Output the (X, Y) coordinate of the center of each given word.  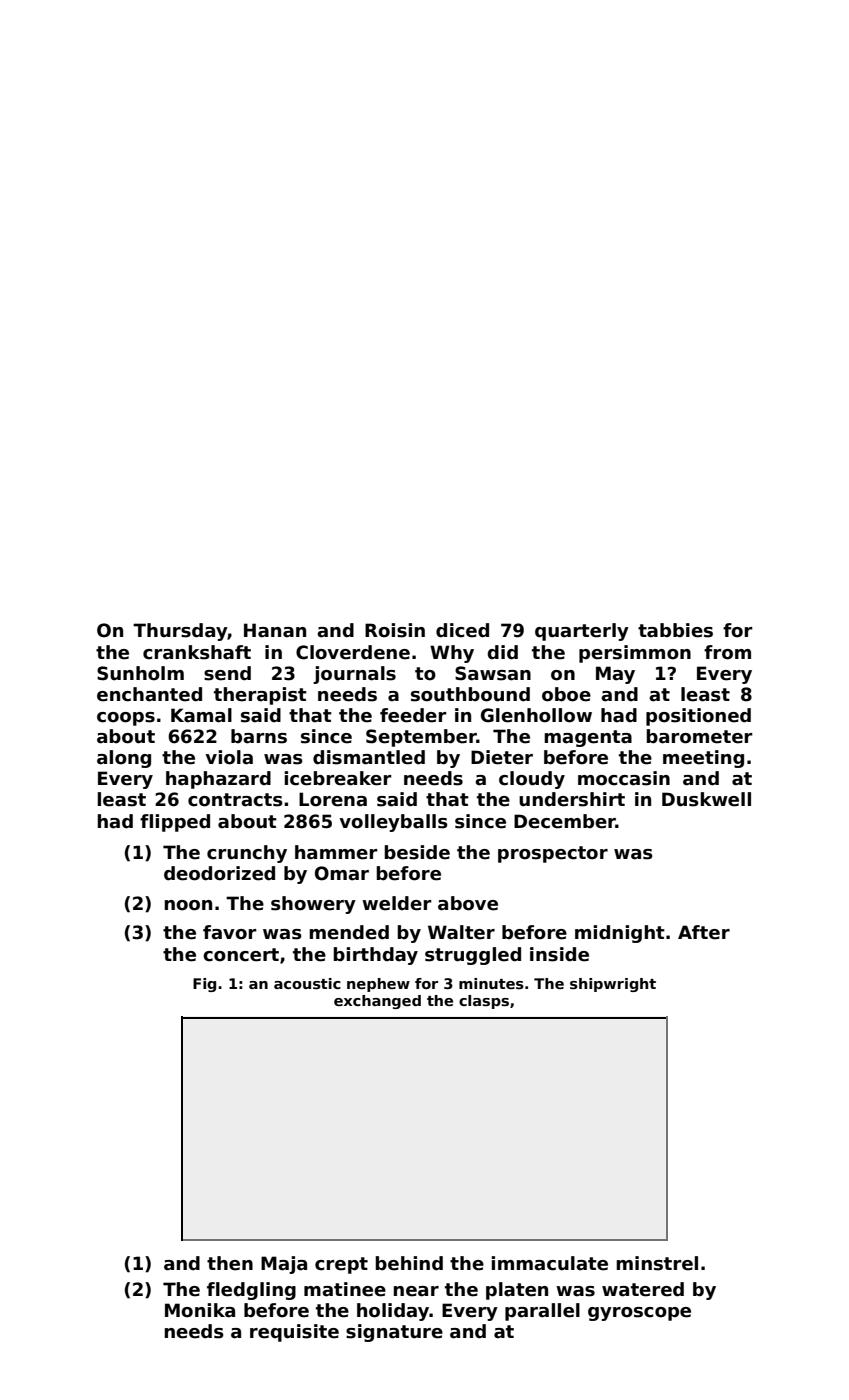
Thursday (180, 632)
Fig (204, 985)
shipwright (613, 985)
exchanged (377, 1002)
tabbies (675, 630)
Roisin (395, 630)
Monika (200, 1310)
